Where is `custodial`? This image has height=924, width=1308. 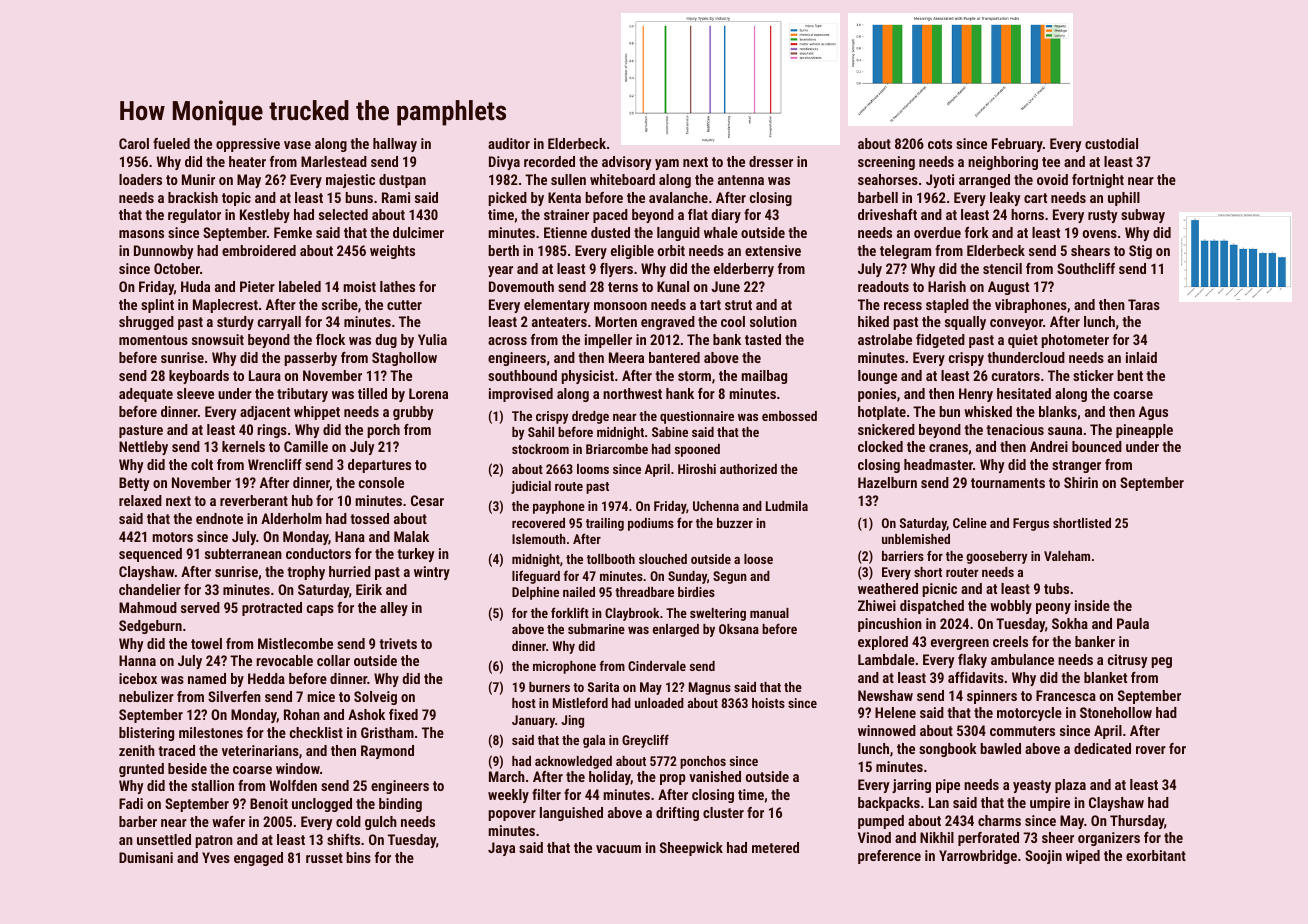 custodial is located at coordinates (1111, 143).
